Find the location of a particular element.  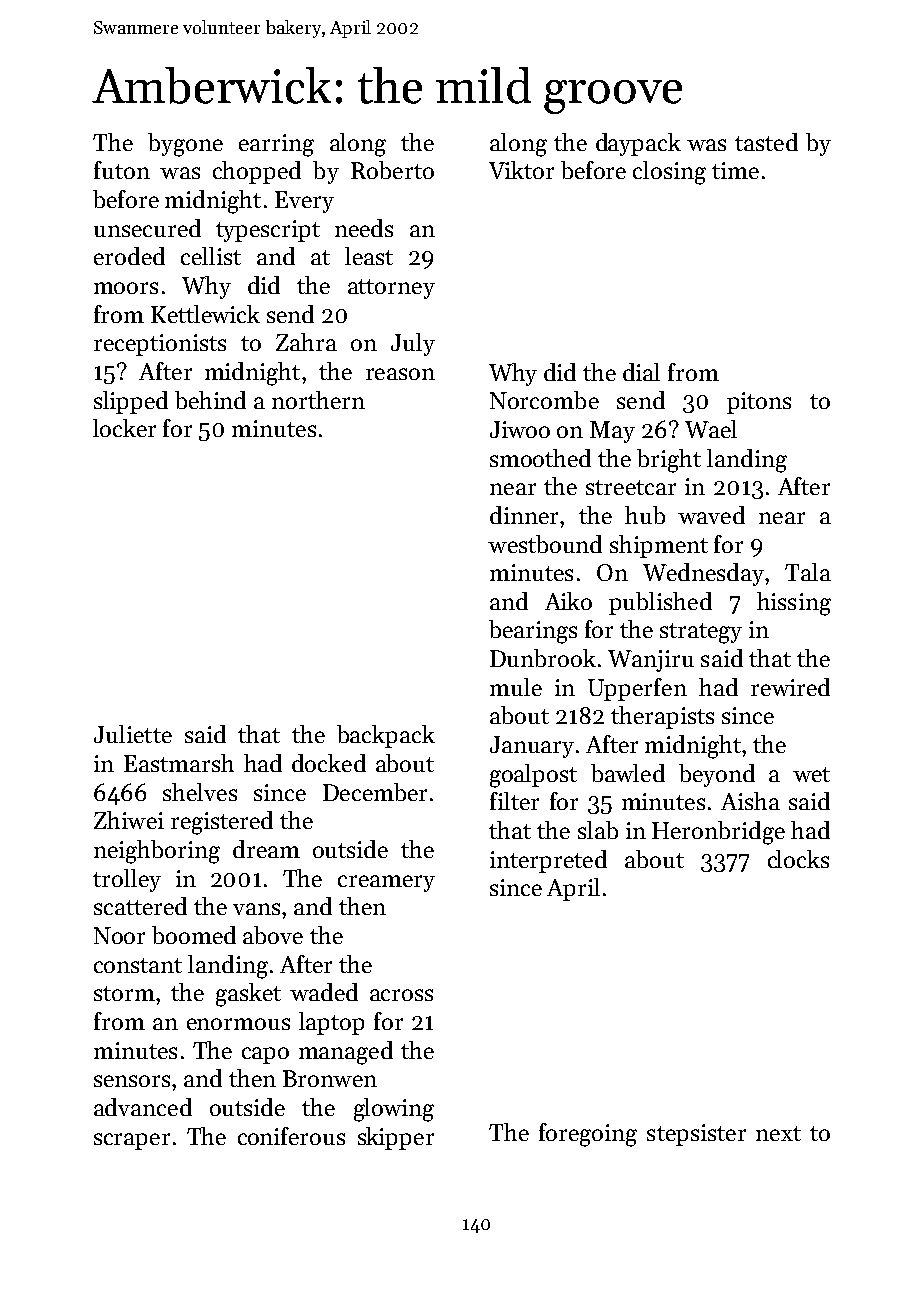

scraper is located at coordinates (132, 1141).
